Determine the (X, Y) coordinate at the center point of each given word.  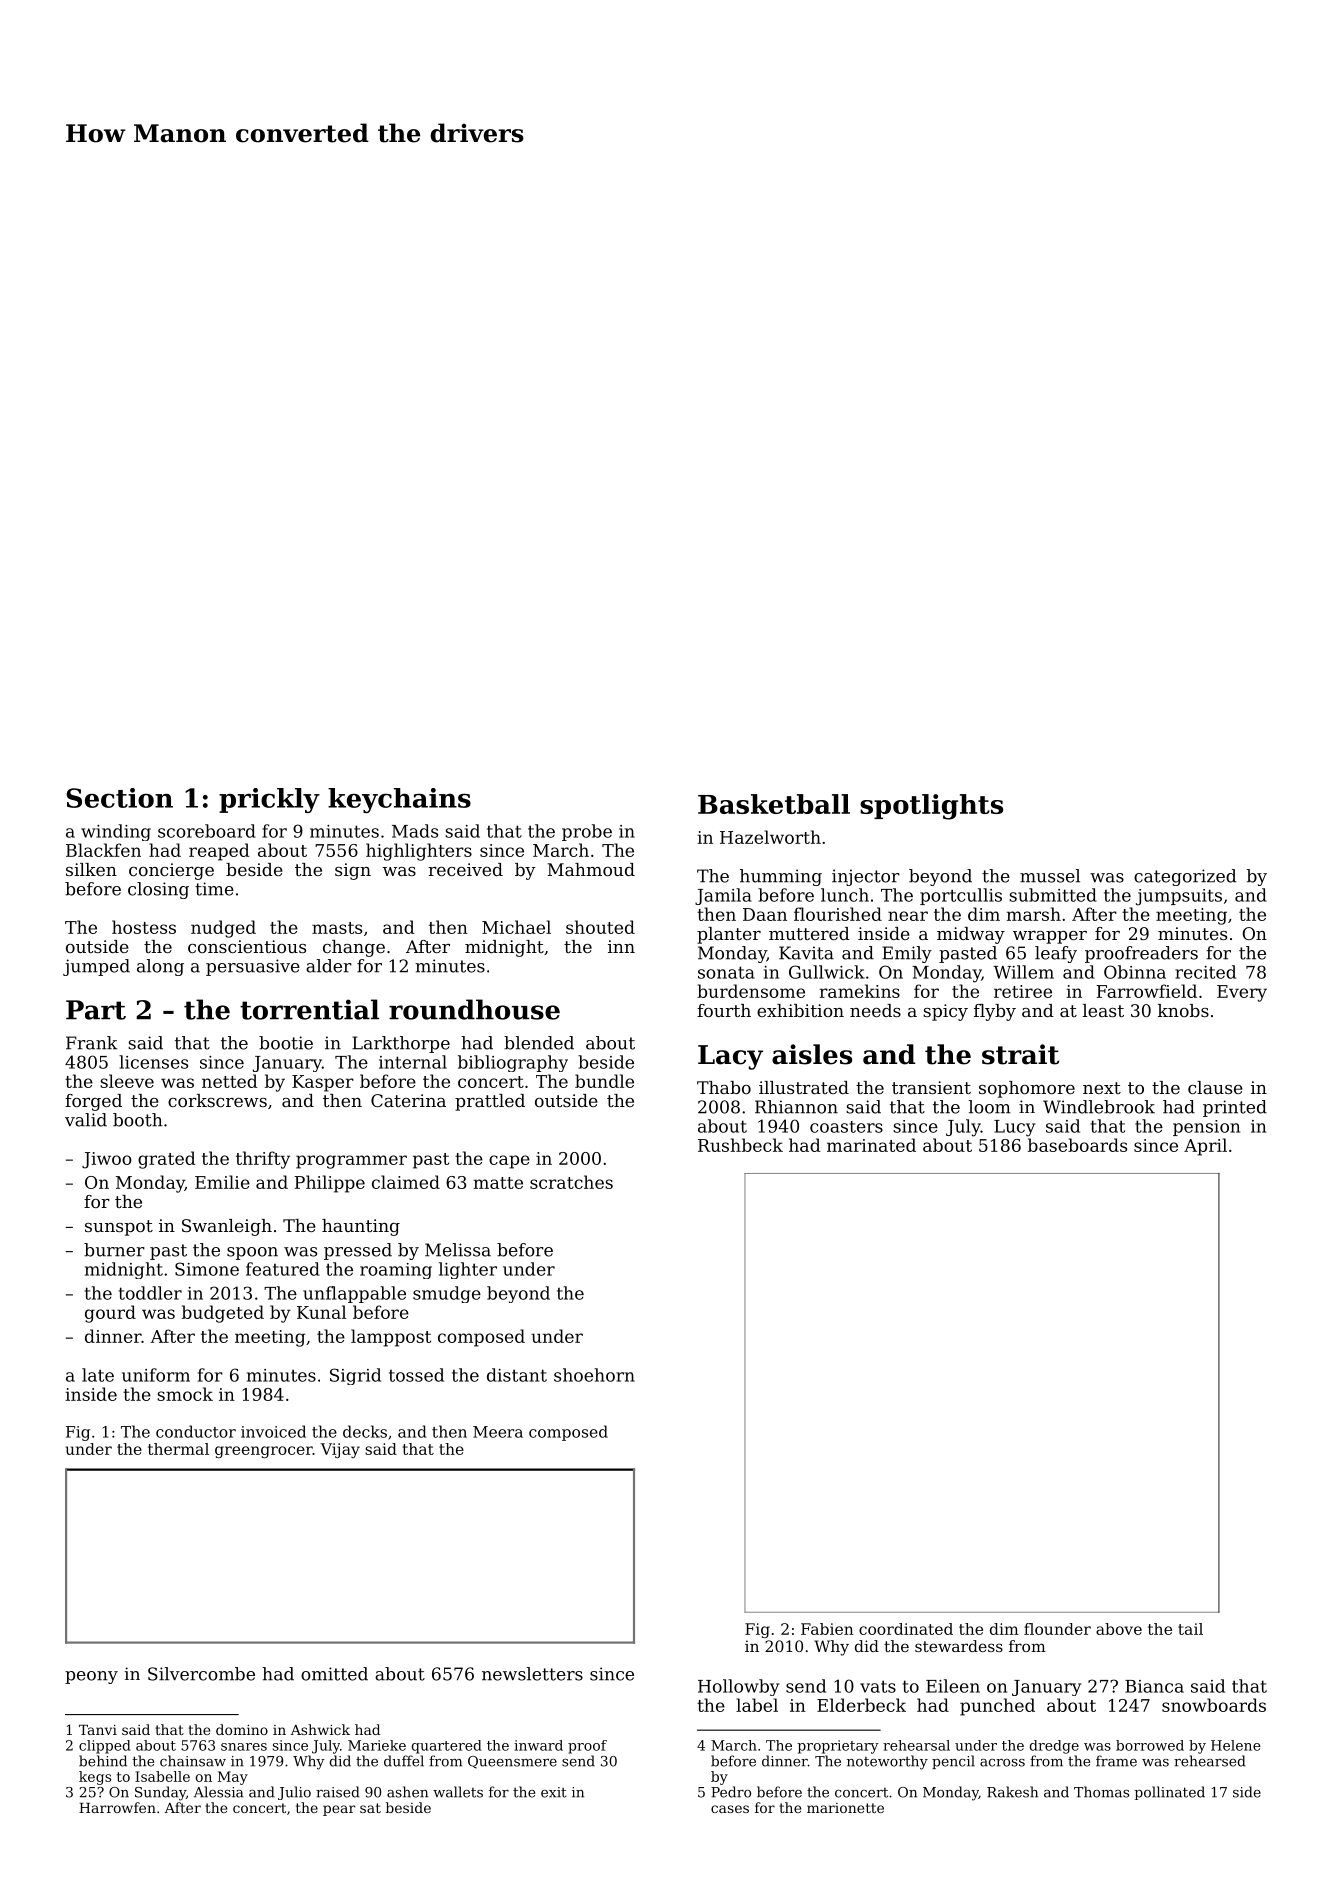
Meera (498, 1432)
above (1119, 1629)
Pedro (731, 1792)
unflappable (354, 1294)
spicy (945, 1012)
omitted (334, 1674)
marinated (871, 1145)
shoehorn (594, 1375)
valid (86, 1120)
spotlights (931, 807)
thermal (178, 1449)
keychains (399, 800)
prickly (269, 800)
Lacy (730, 1057)
